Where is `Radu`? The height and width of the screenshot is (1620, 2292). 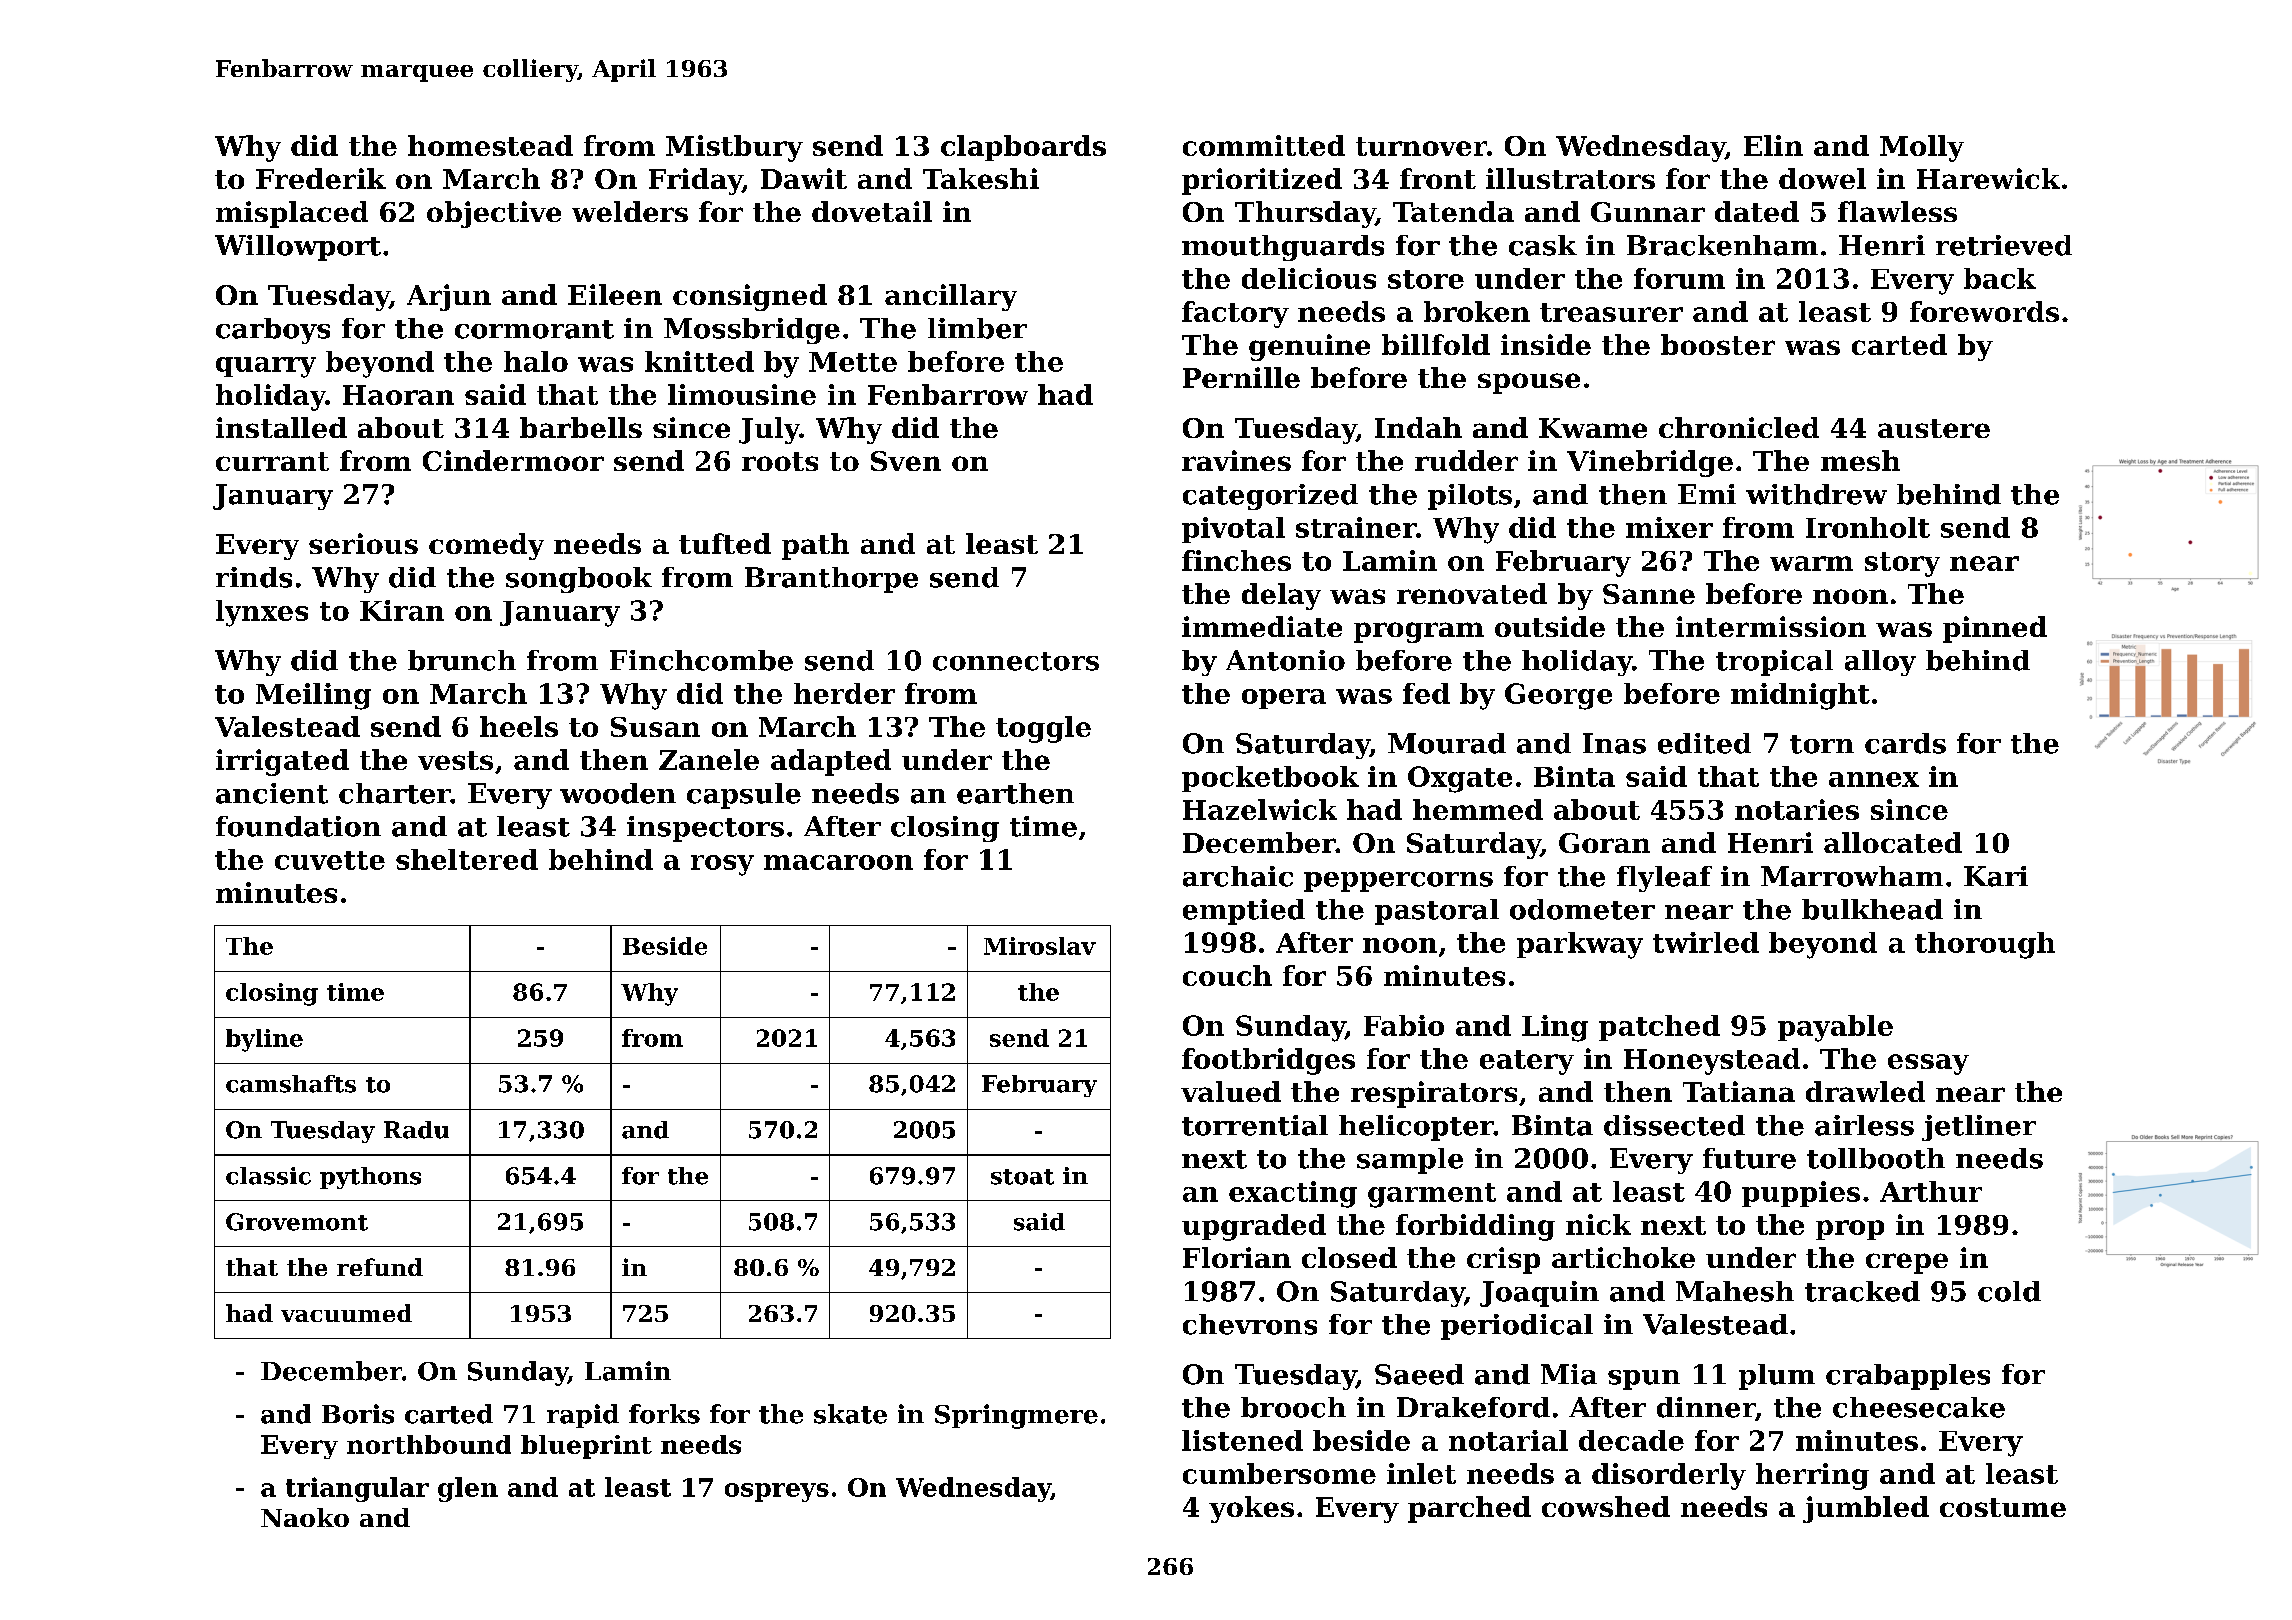
Radu is located at coordinates (416, 1130).
